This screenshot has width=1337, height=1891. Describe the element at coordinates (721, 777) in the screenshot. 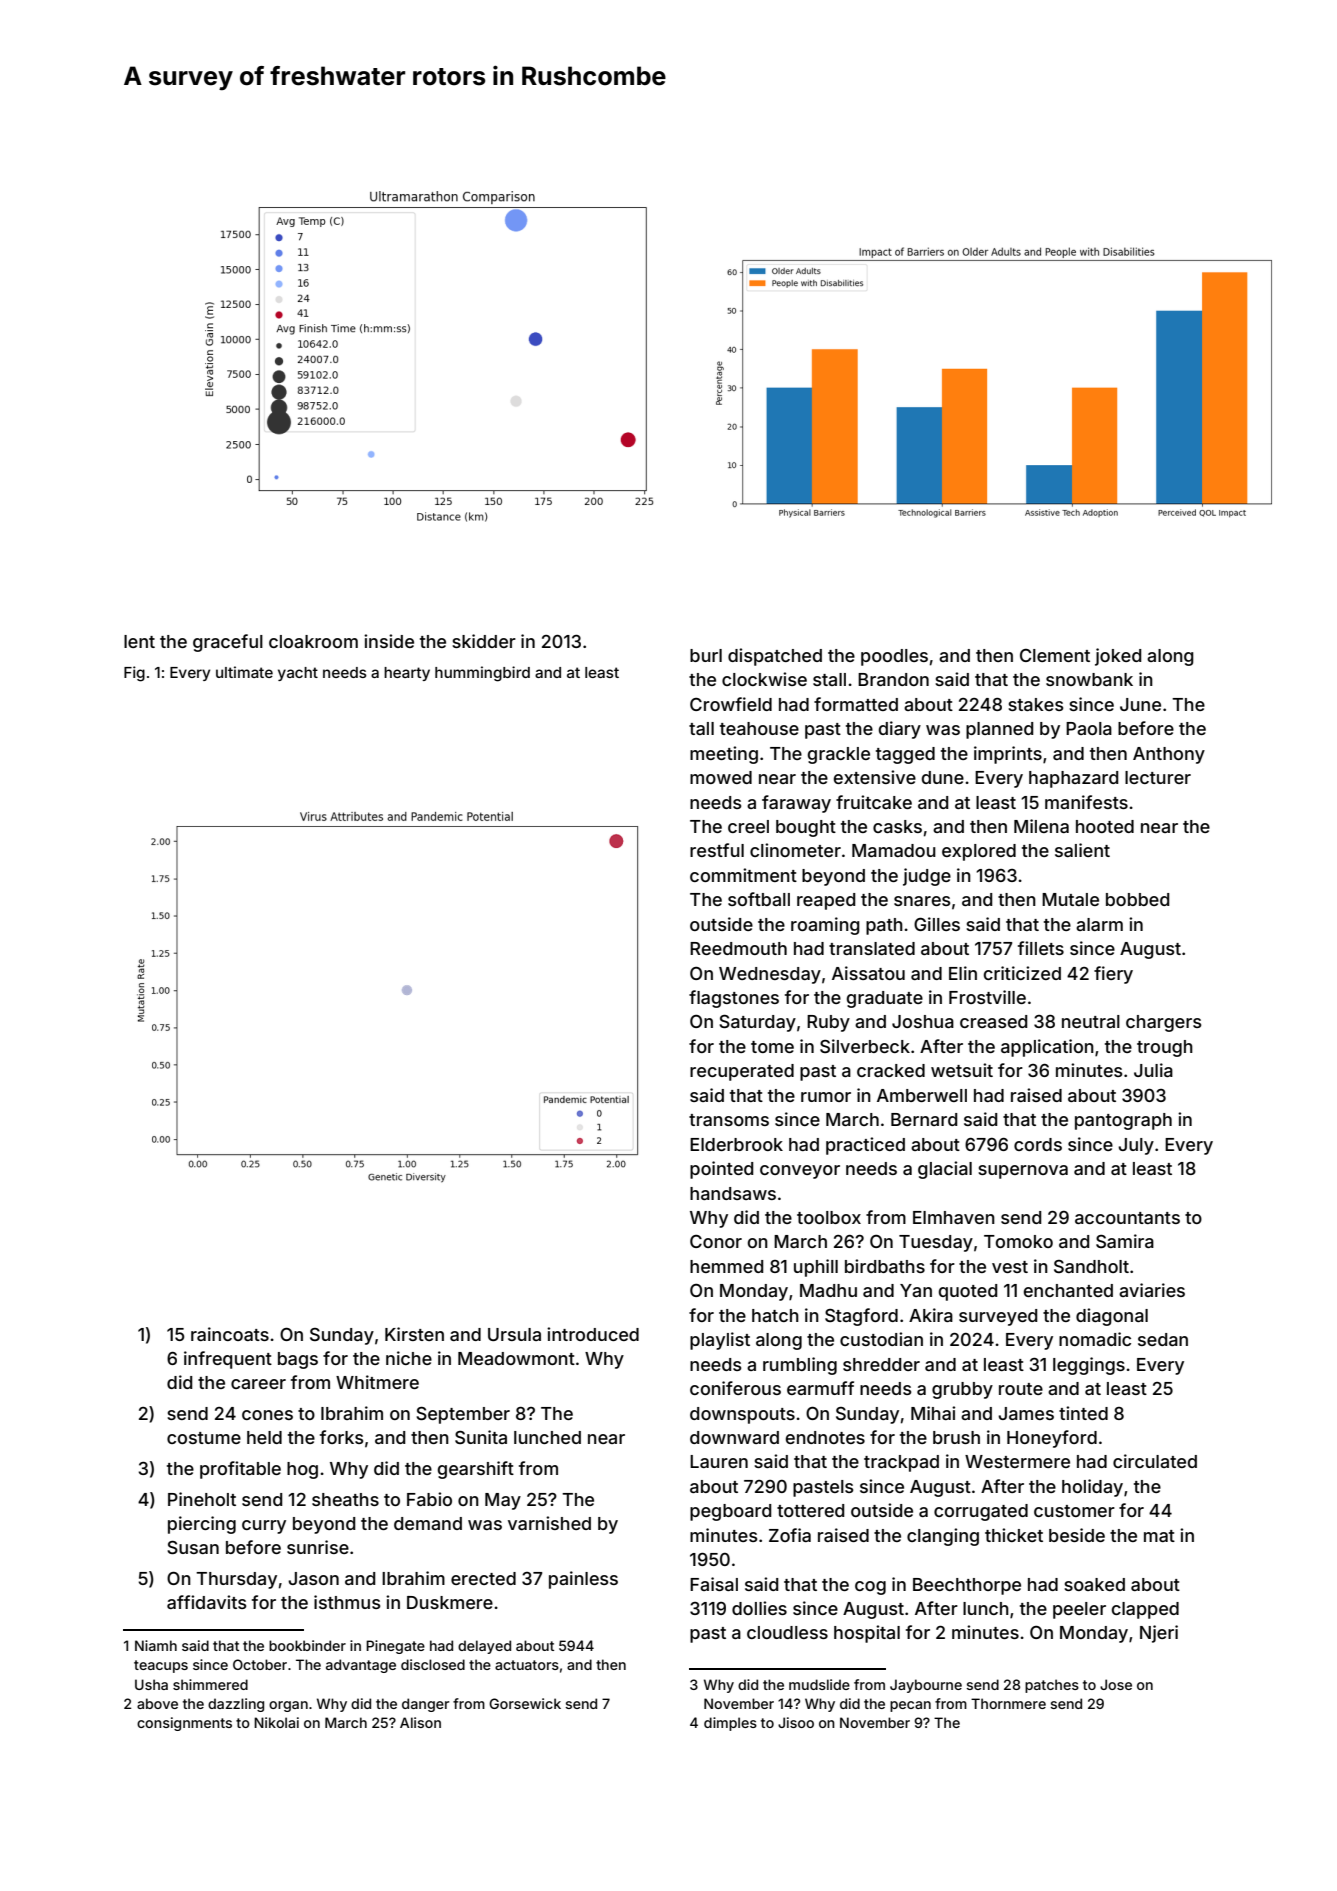

I see `mowed` at that location.
